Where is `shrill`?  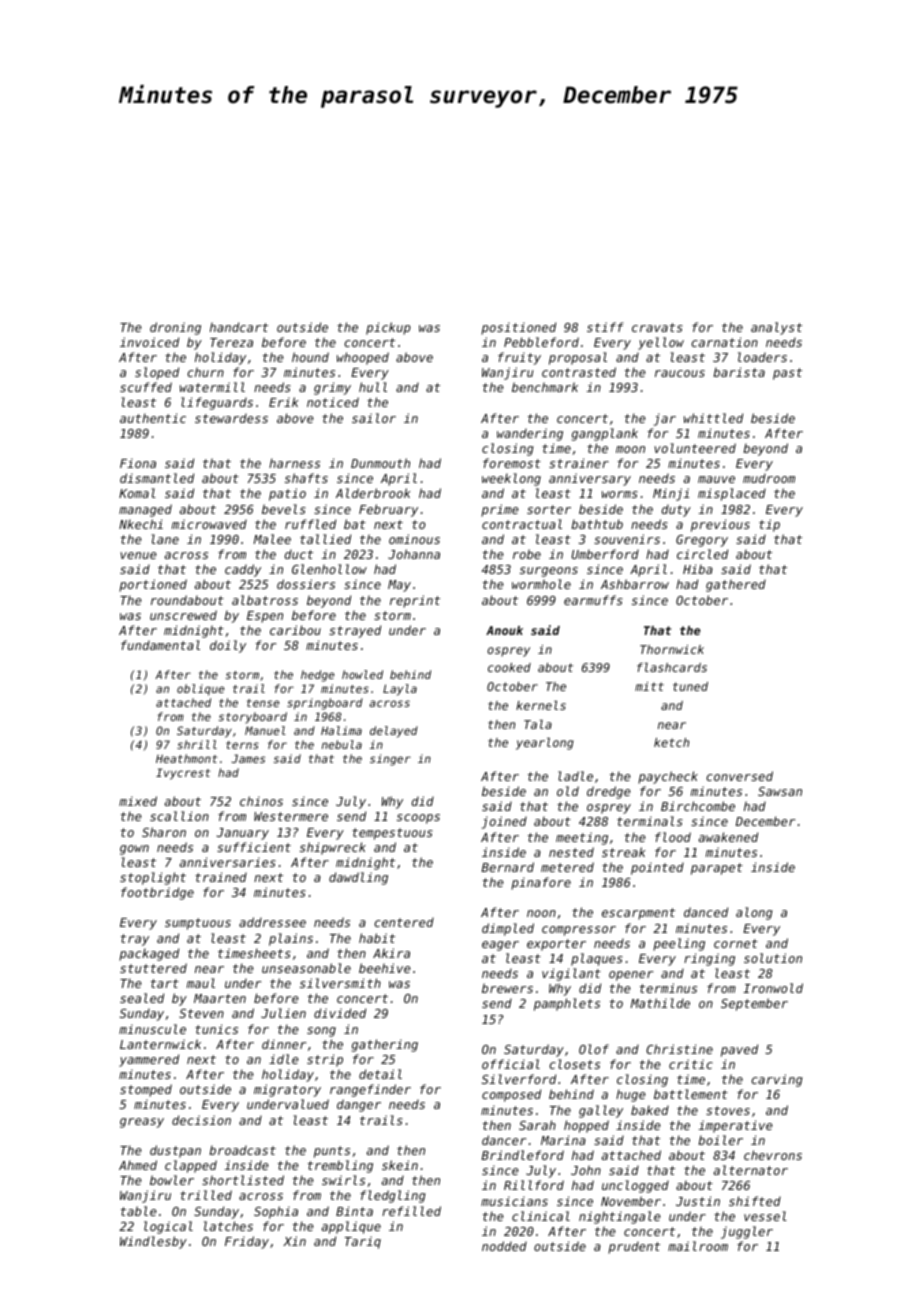 shrill is located at coordinates (197, 744).
